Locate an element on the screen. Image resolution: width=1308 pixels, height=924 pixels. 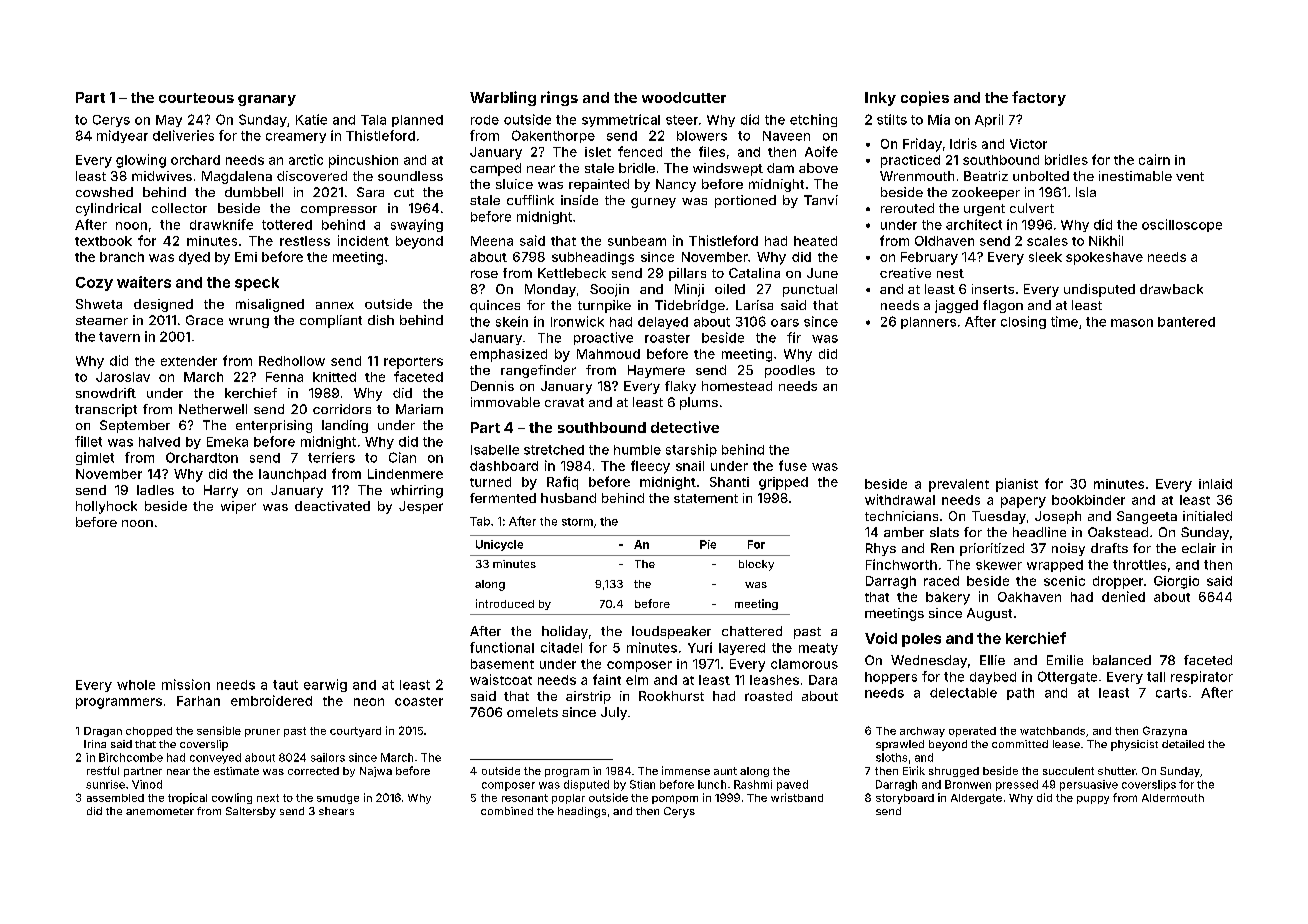
Unicycle is located at coordinates (499, 545).
